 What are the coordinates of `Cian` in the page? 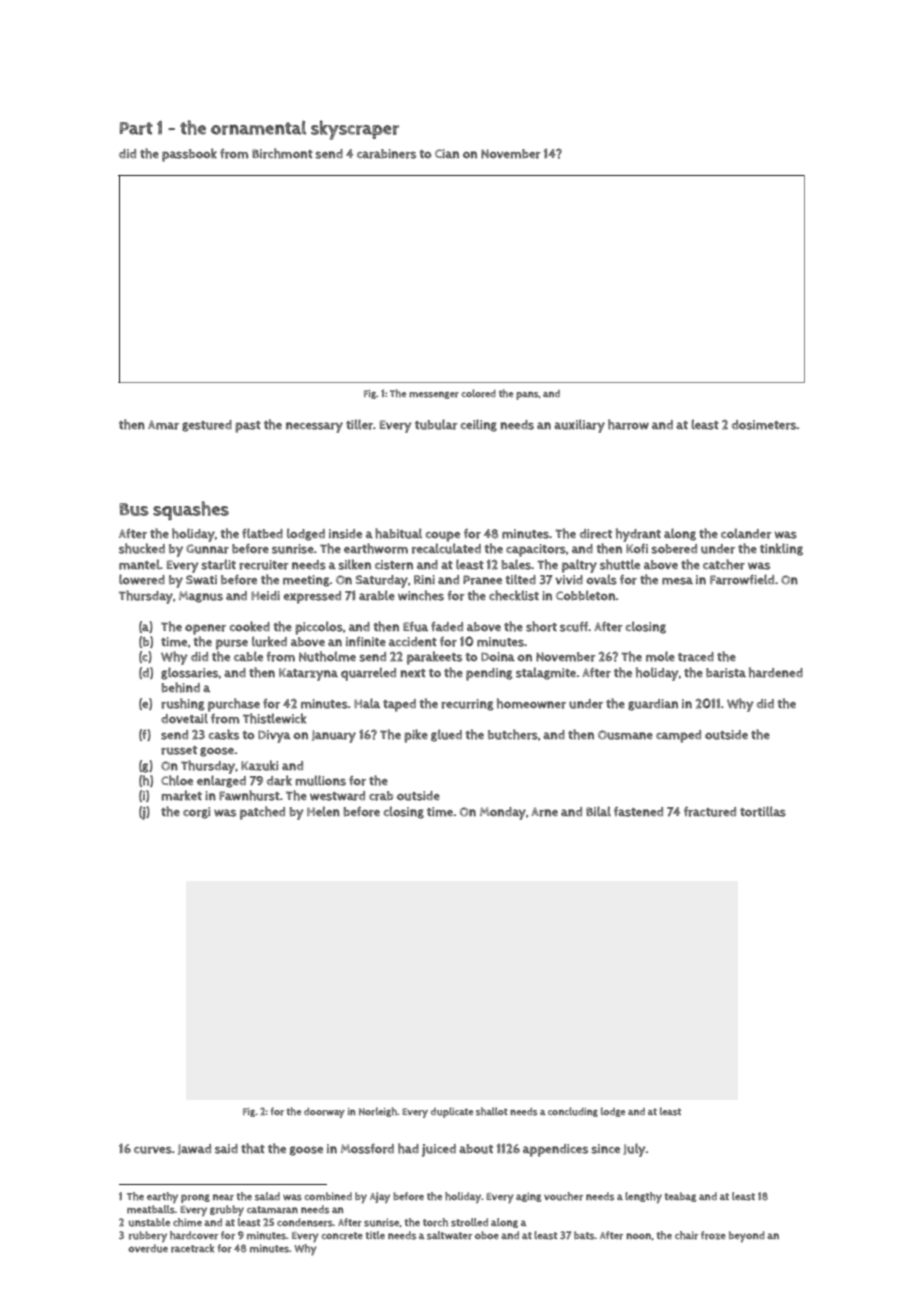 It's located at (447, 153).
